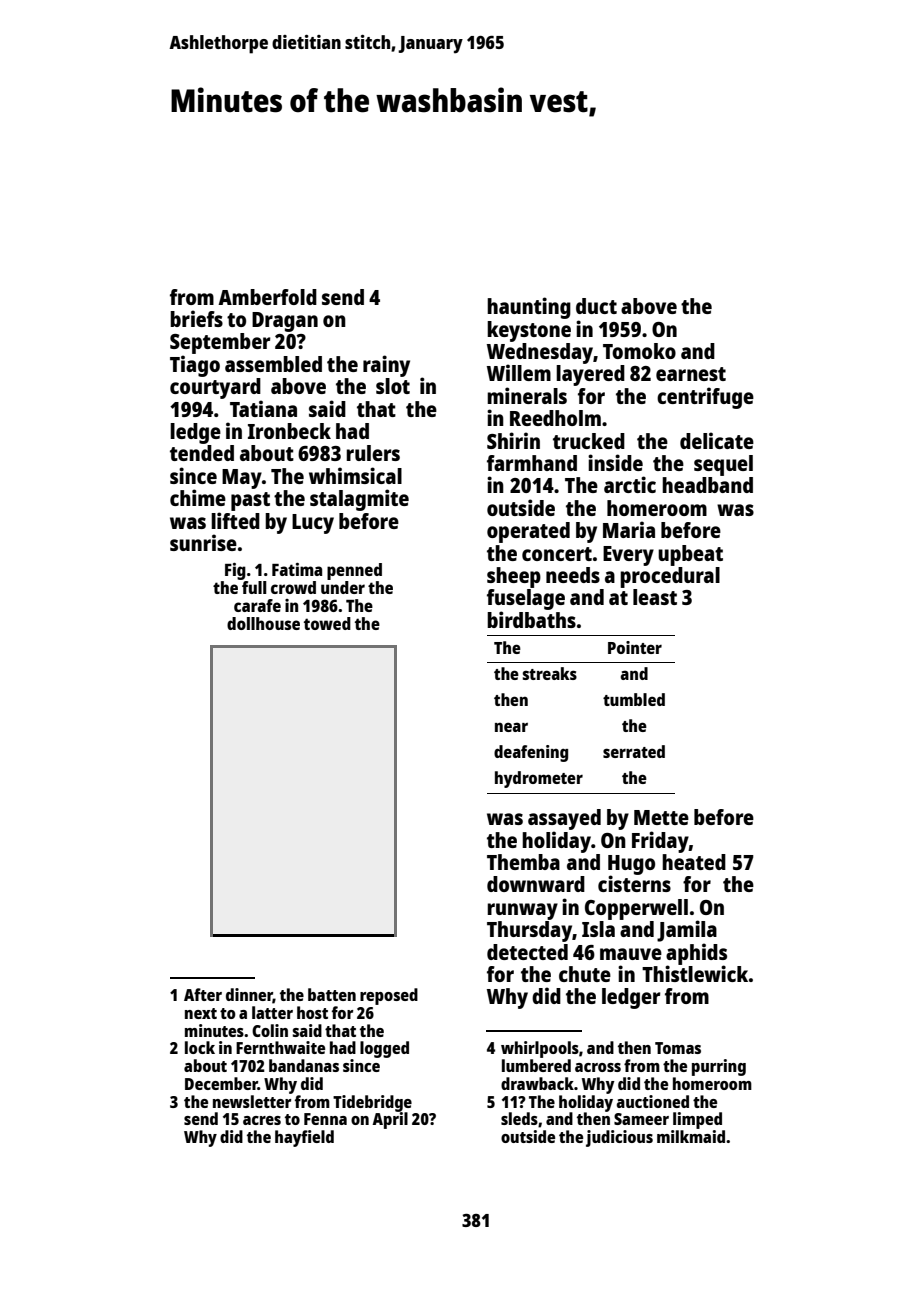 This image has height=1311, width=924. Describe the element at coordinates (596, 306) in the image. I see `duct` at that location.
